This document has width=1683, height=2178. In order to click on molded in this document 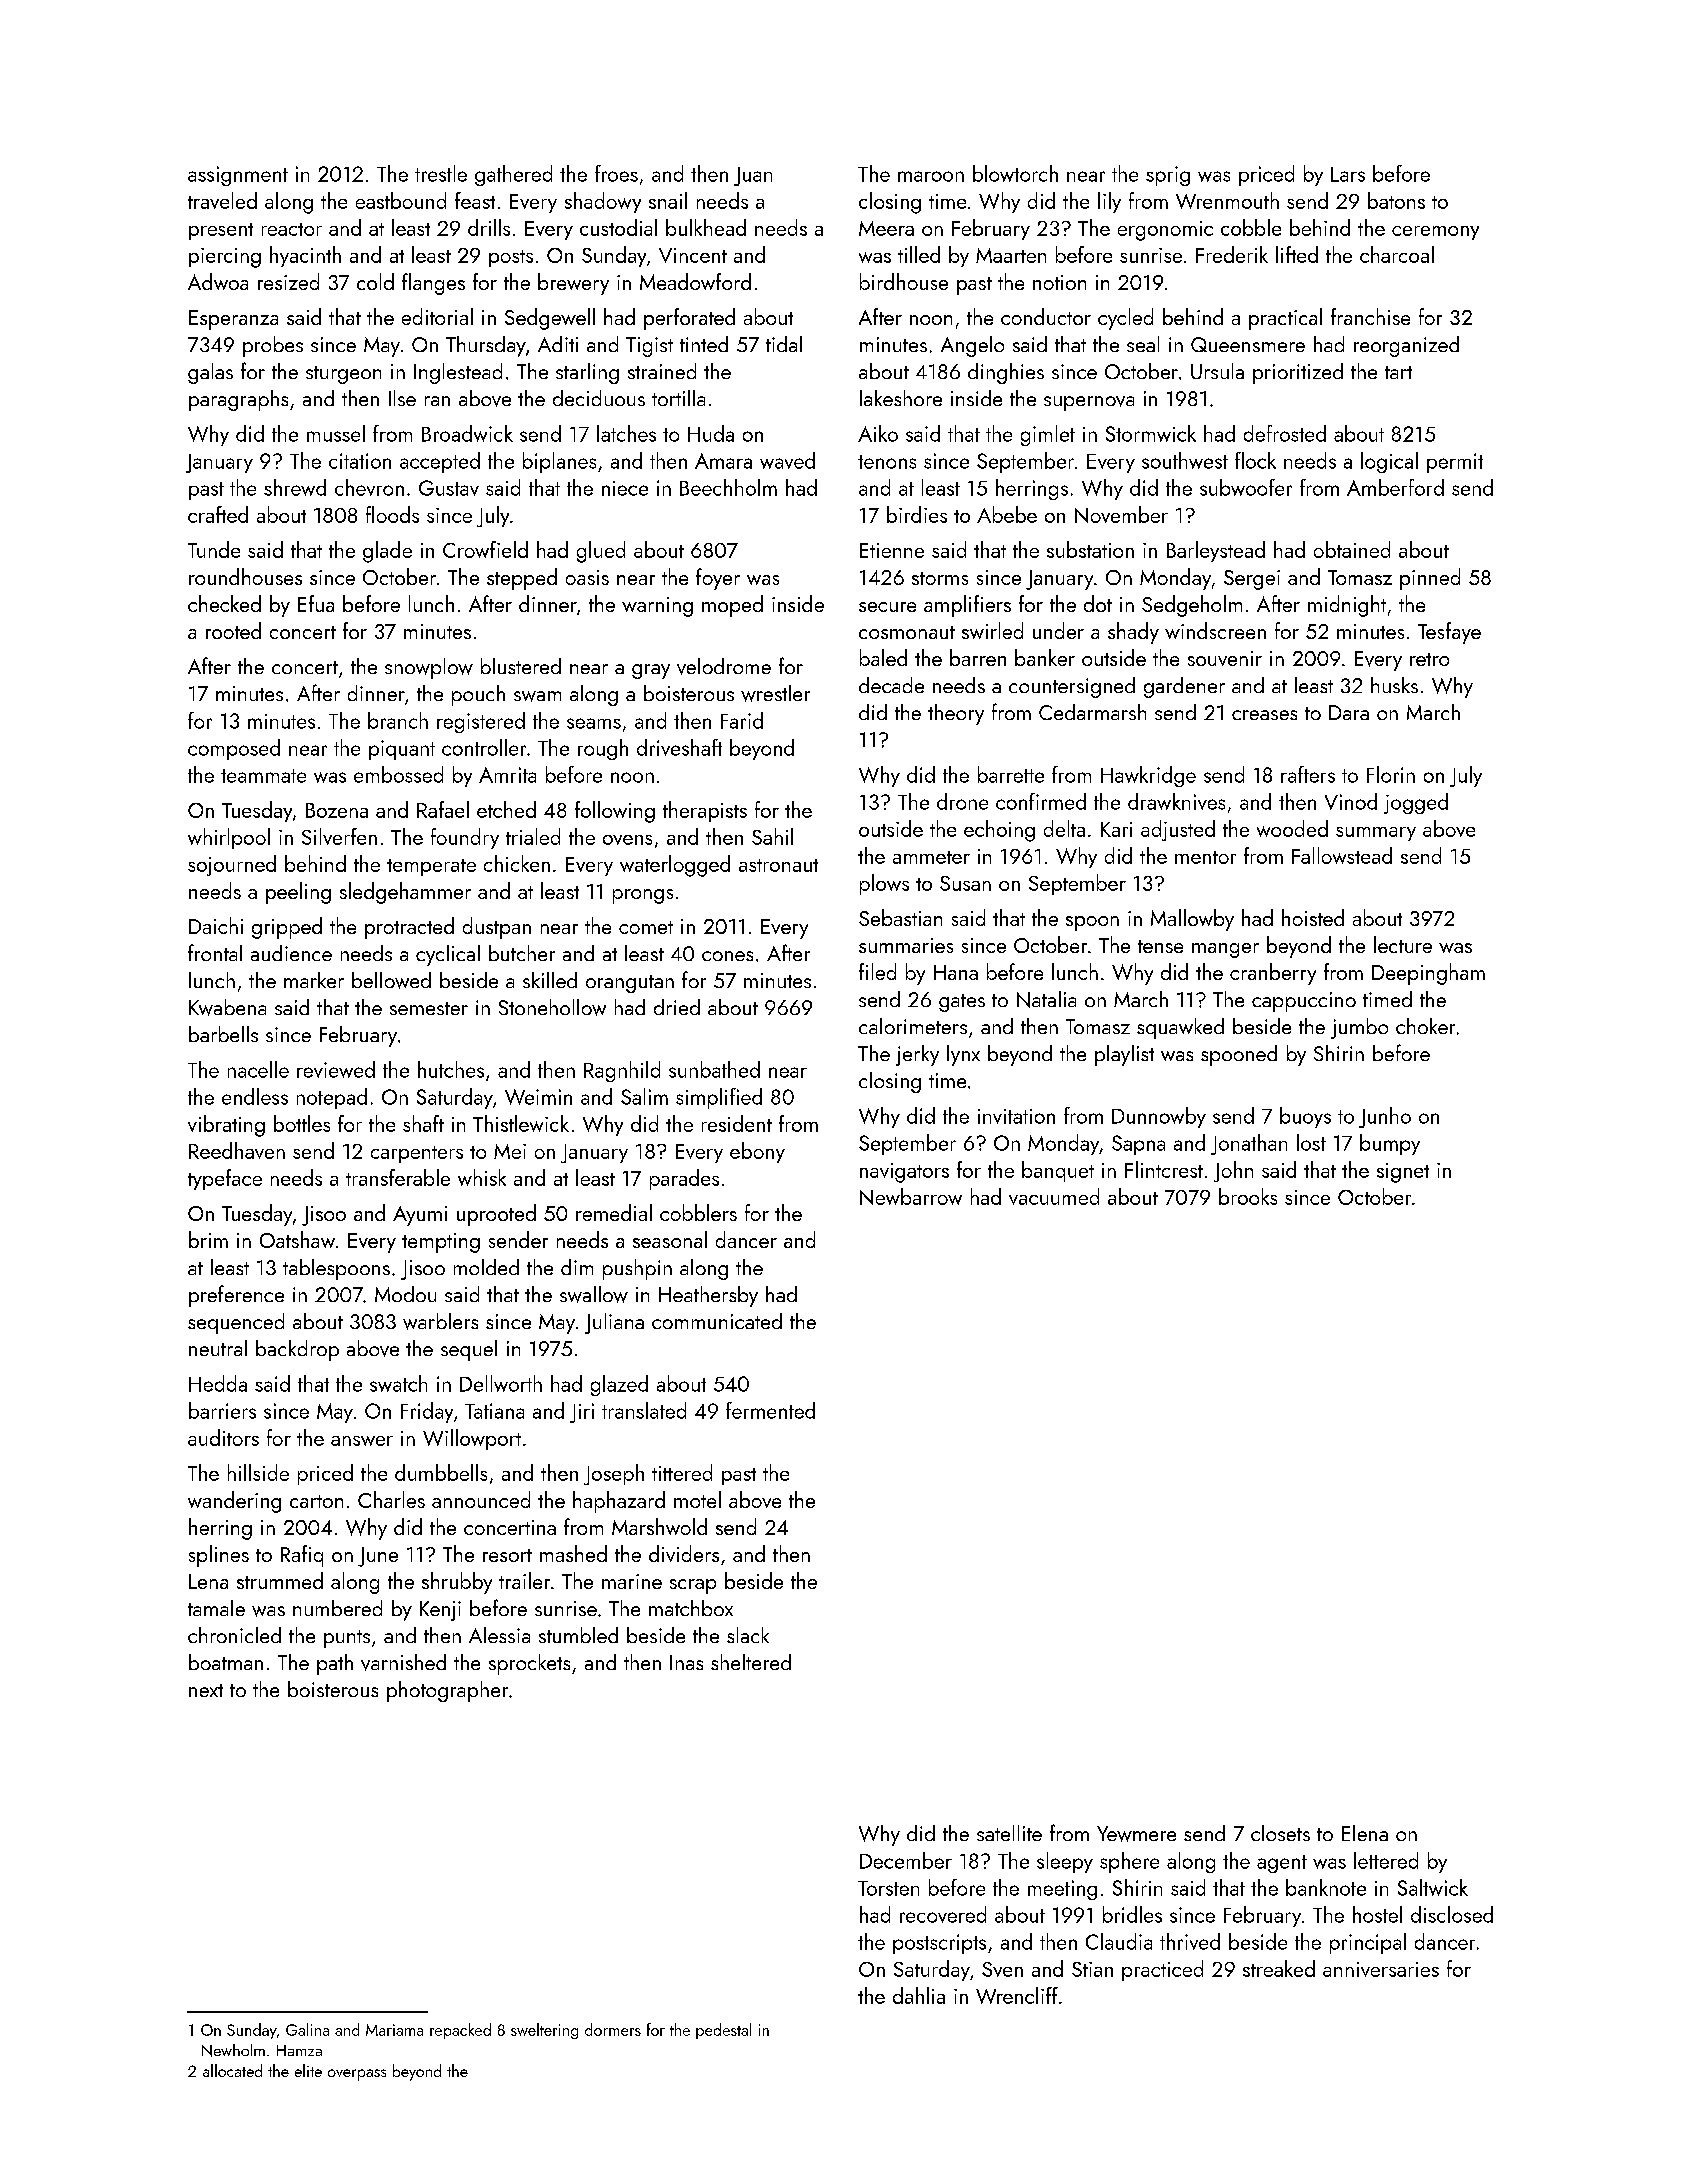, I will do `click(486, 1267)`.
